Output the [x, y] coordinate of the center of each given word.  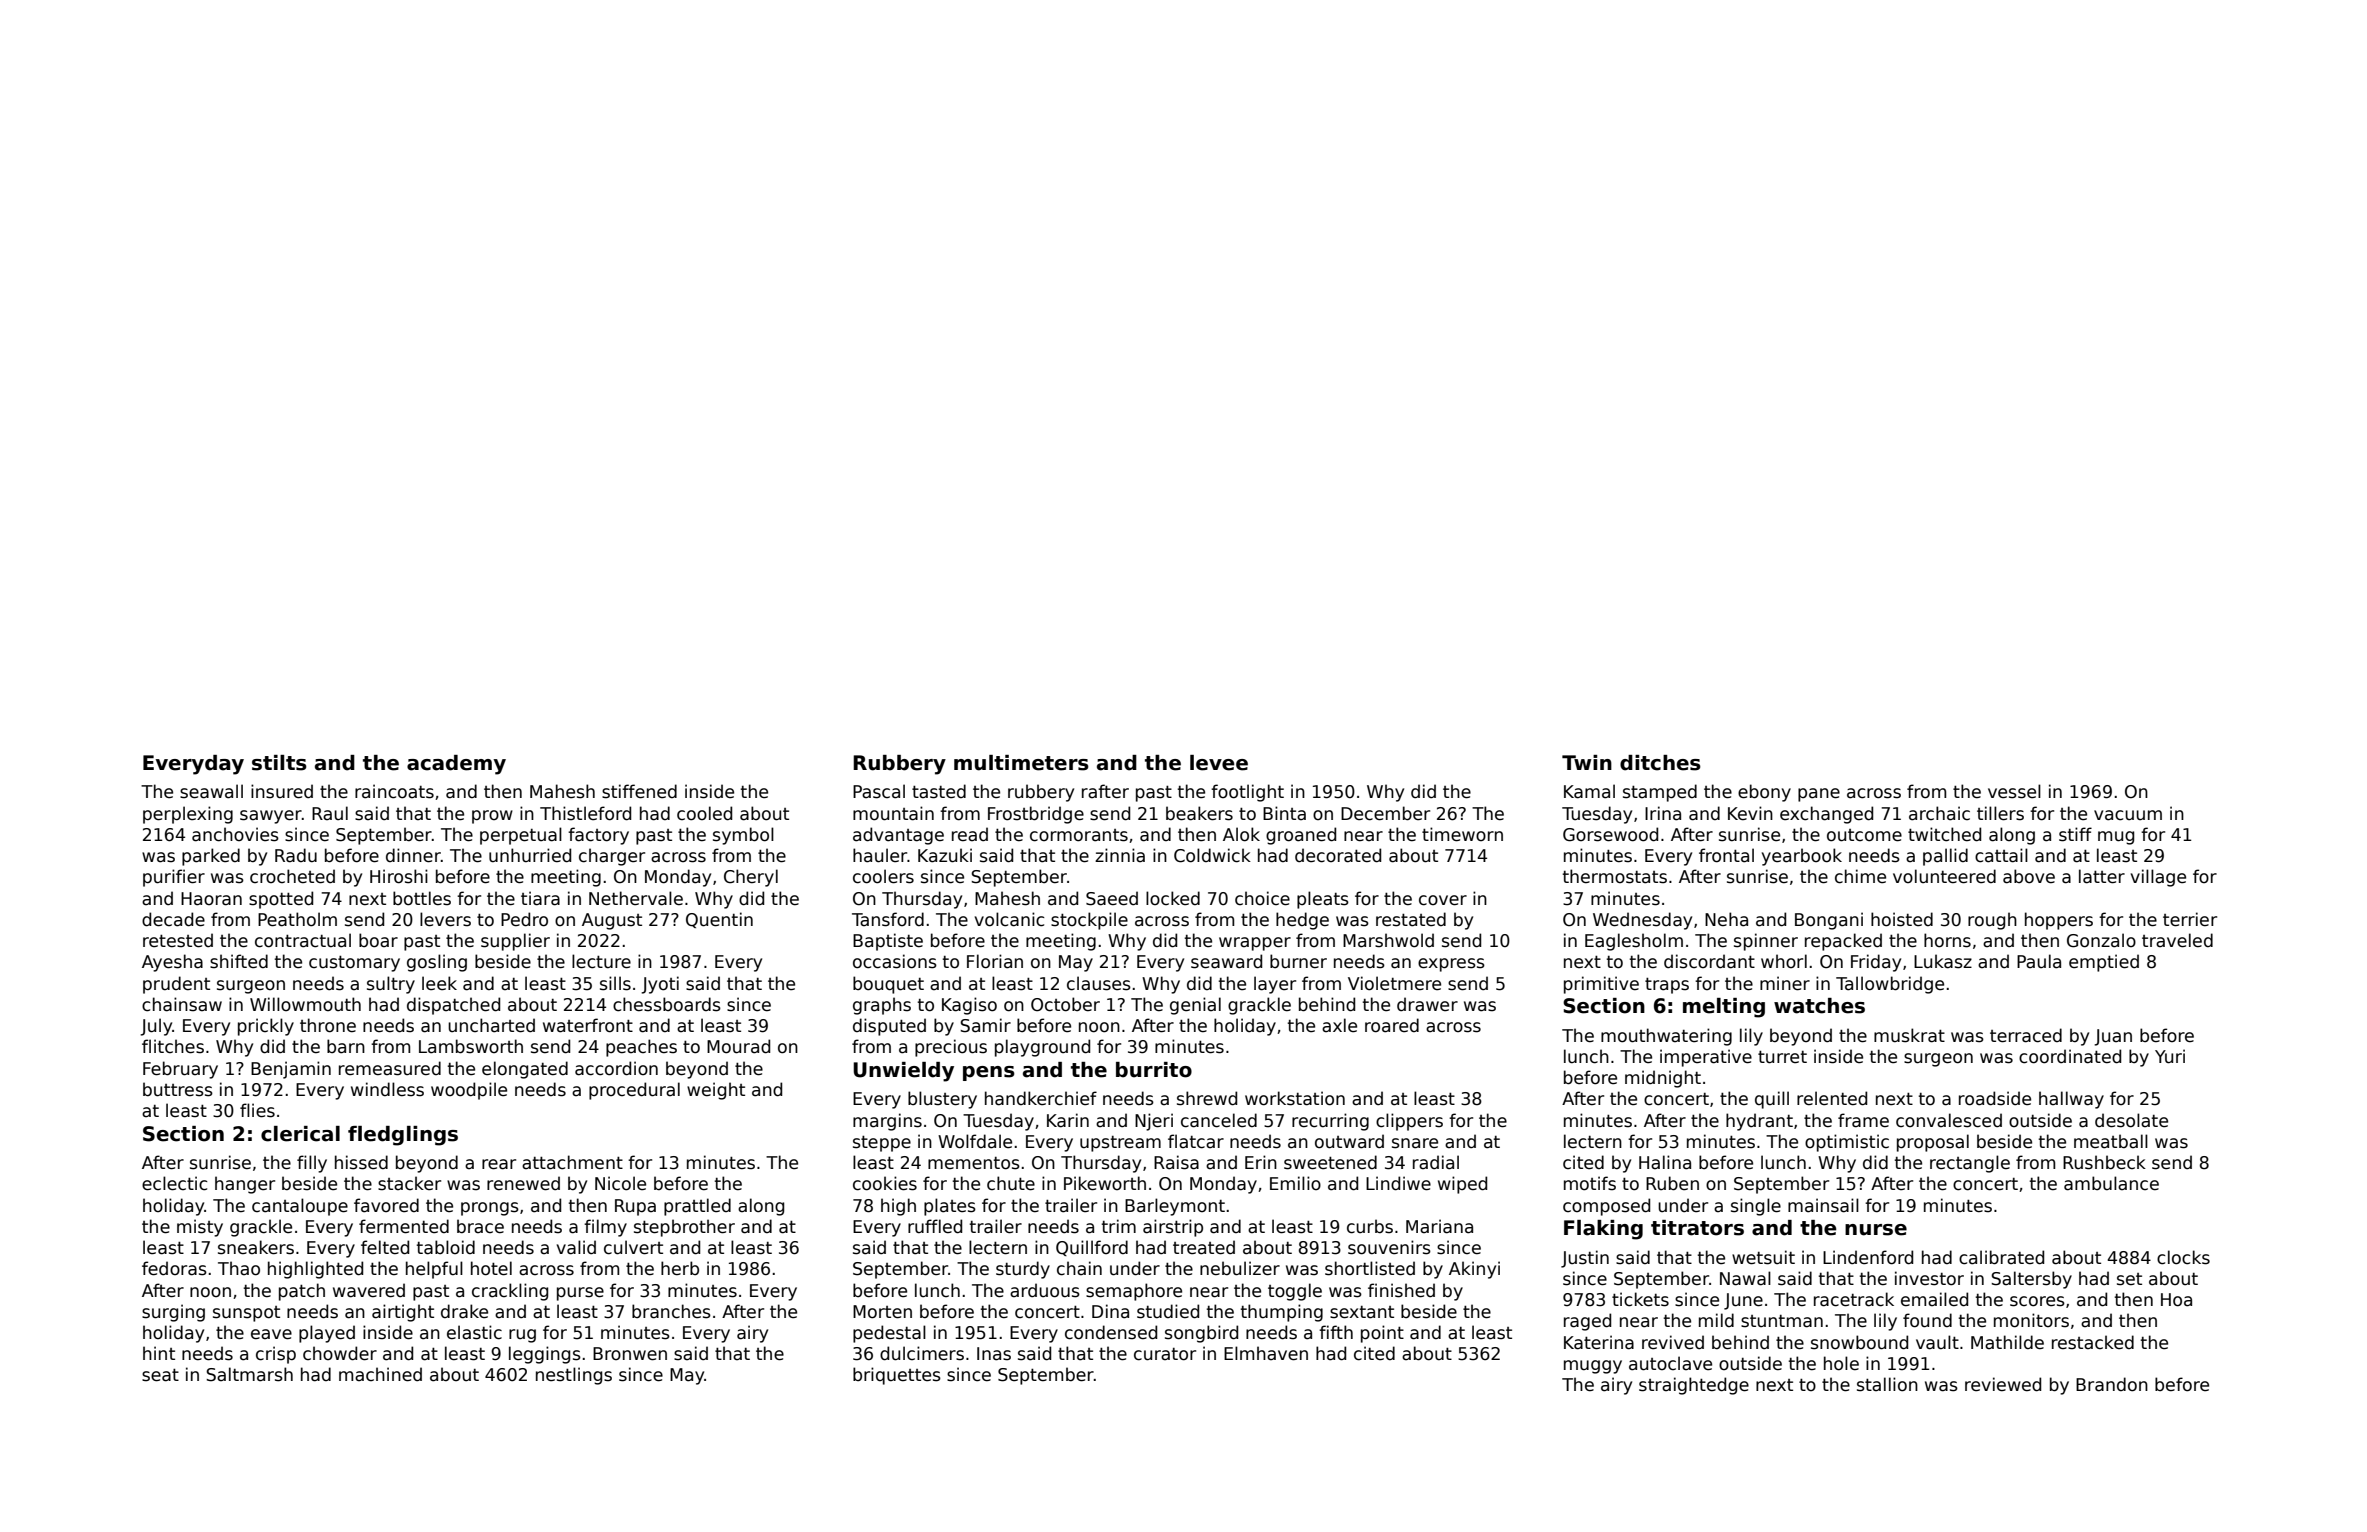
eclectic [175, 1183]
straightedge [1694, 1386]
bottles [422, 898]
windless [387, 1089]
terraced [2026, 1035]
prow [492, 817]
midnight [1663, 1079]
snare [1415, 1143]
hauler [880, 855]
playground [1042, 1048]
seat [160, 1375]
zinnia [1120, 855]
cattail [2001, 855]
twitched [1944, 834]
